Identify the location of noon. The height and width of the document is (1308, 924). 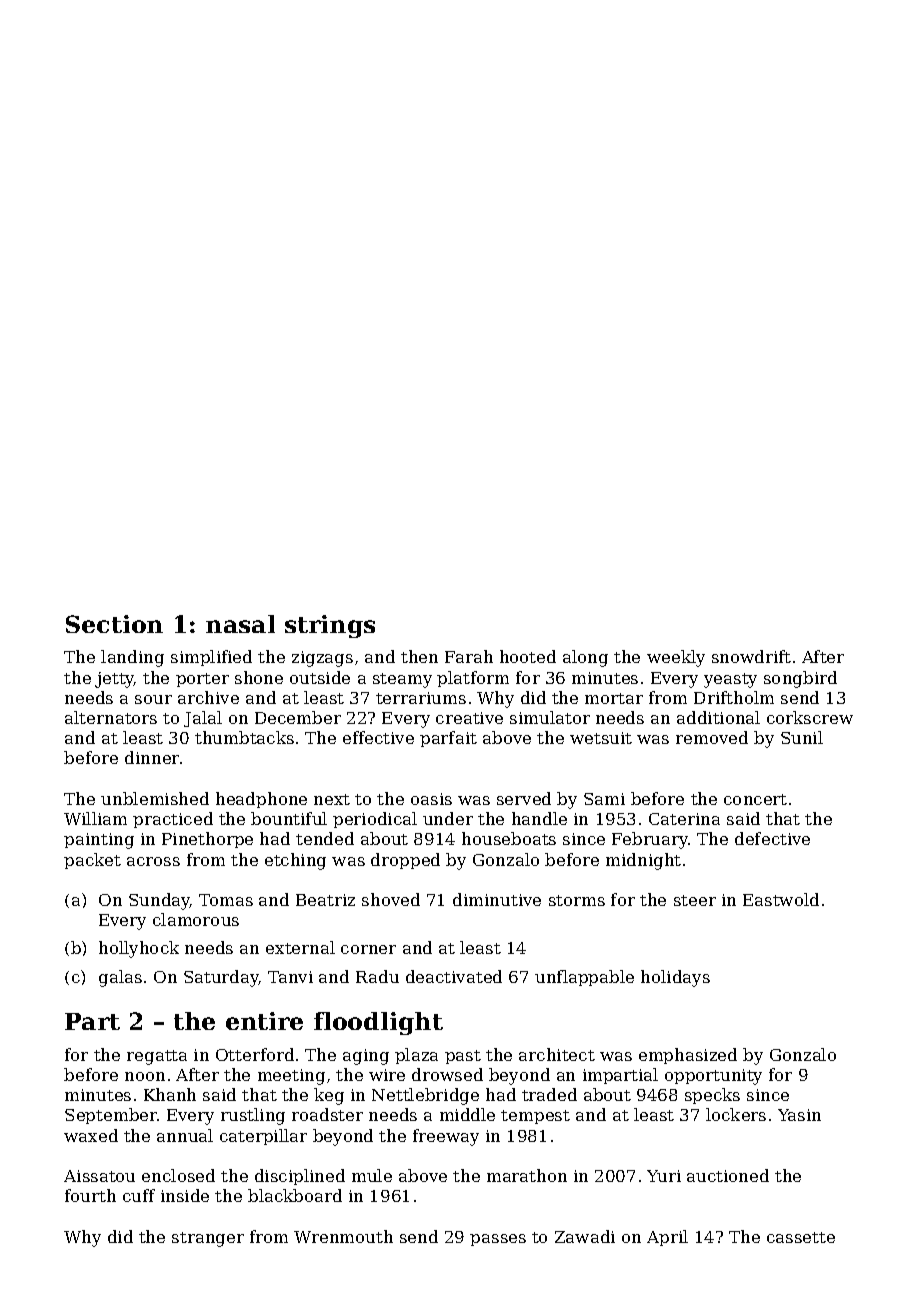
(145, 1076).
